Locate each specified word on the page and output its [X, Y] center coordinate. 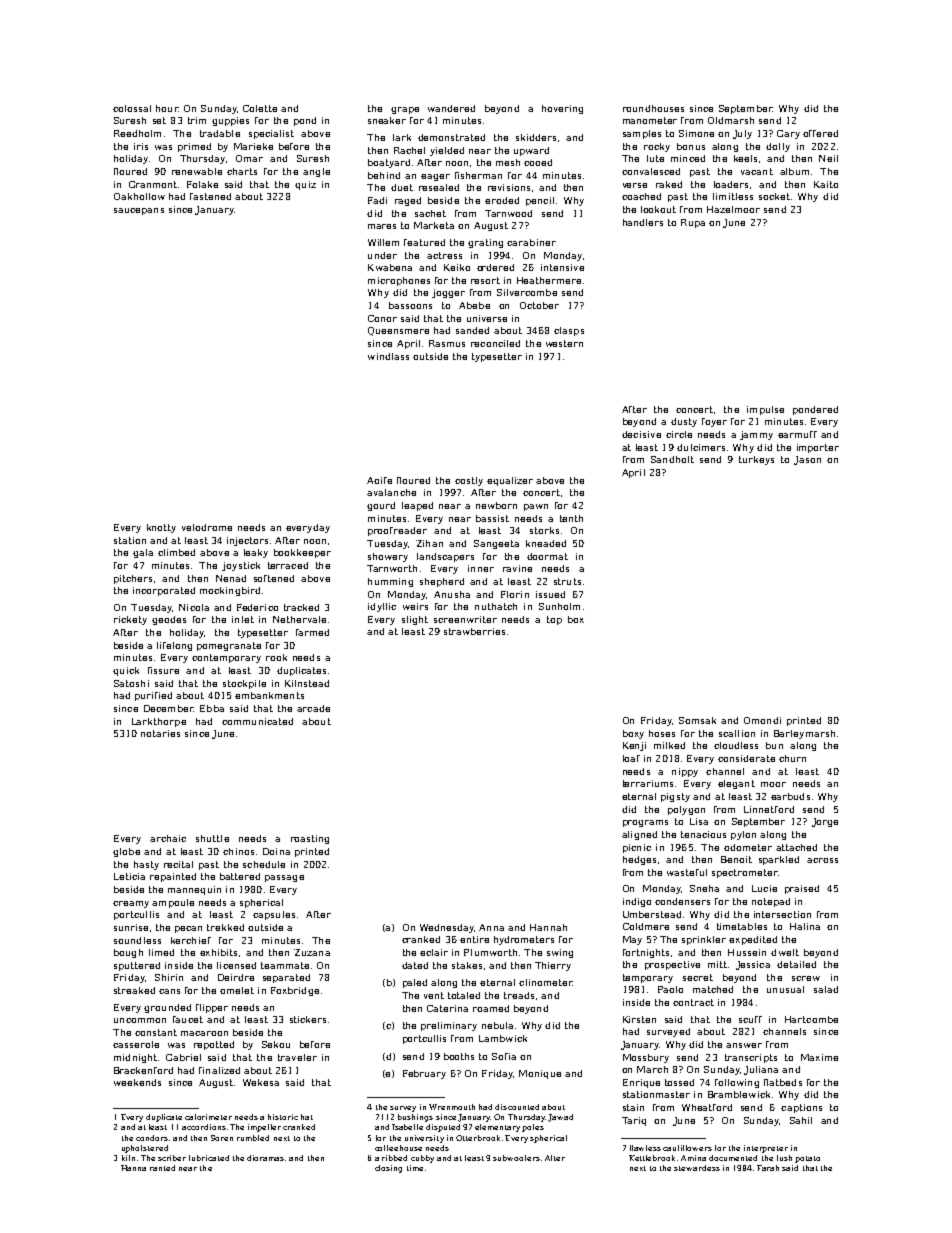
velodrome [207, 527]
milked [669, 745]
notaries [160, 733]
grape [405, 110]
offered [820, 133]
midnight [135, 1058]
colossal [132, 108]
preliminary [449, 1026]
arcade [313, 708]
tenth [571, 518]
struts [567, 581]
